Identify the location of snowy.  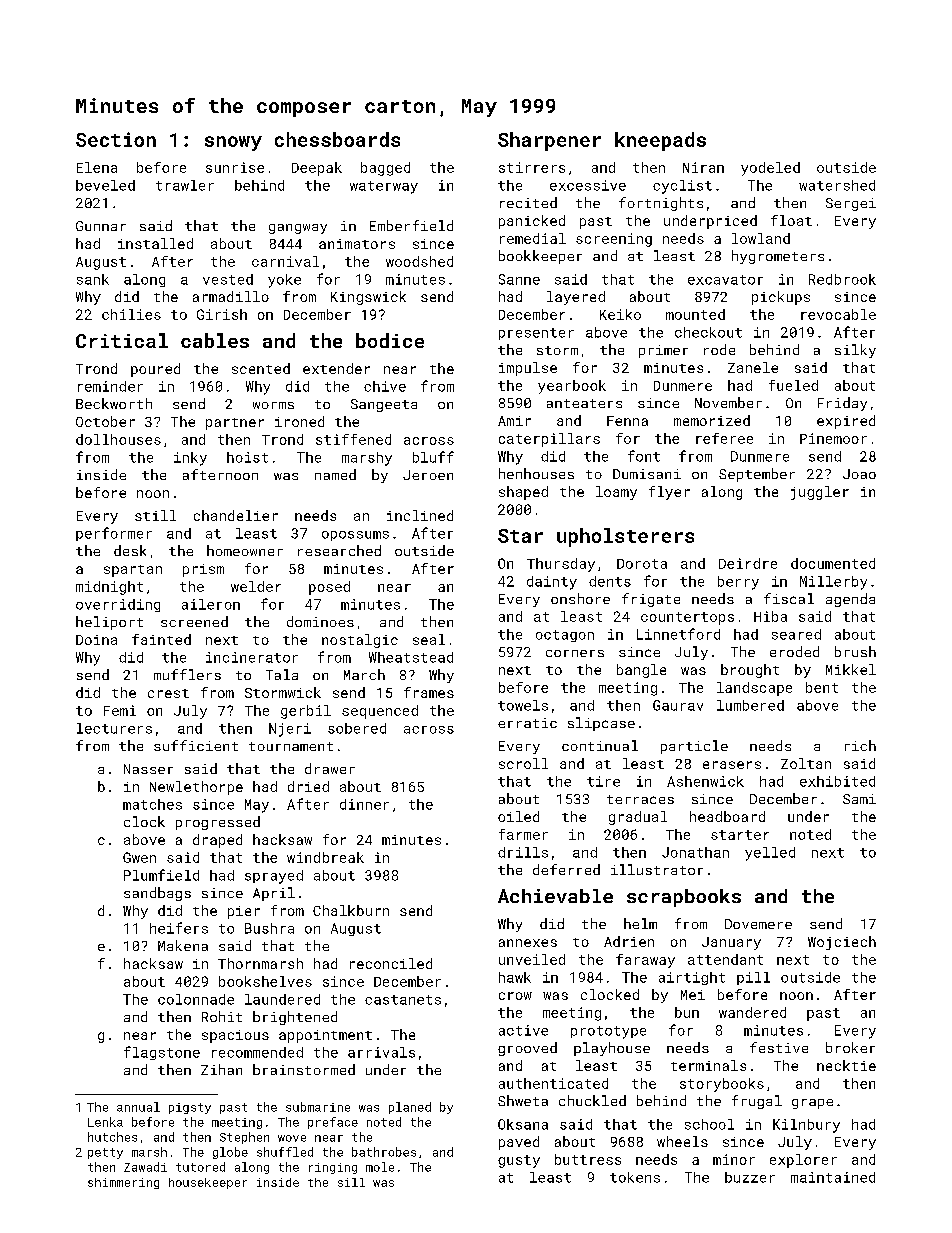
(233, 143).
